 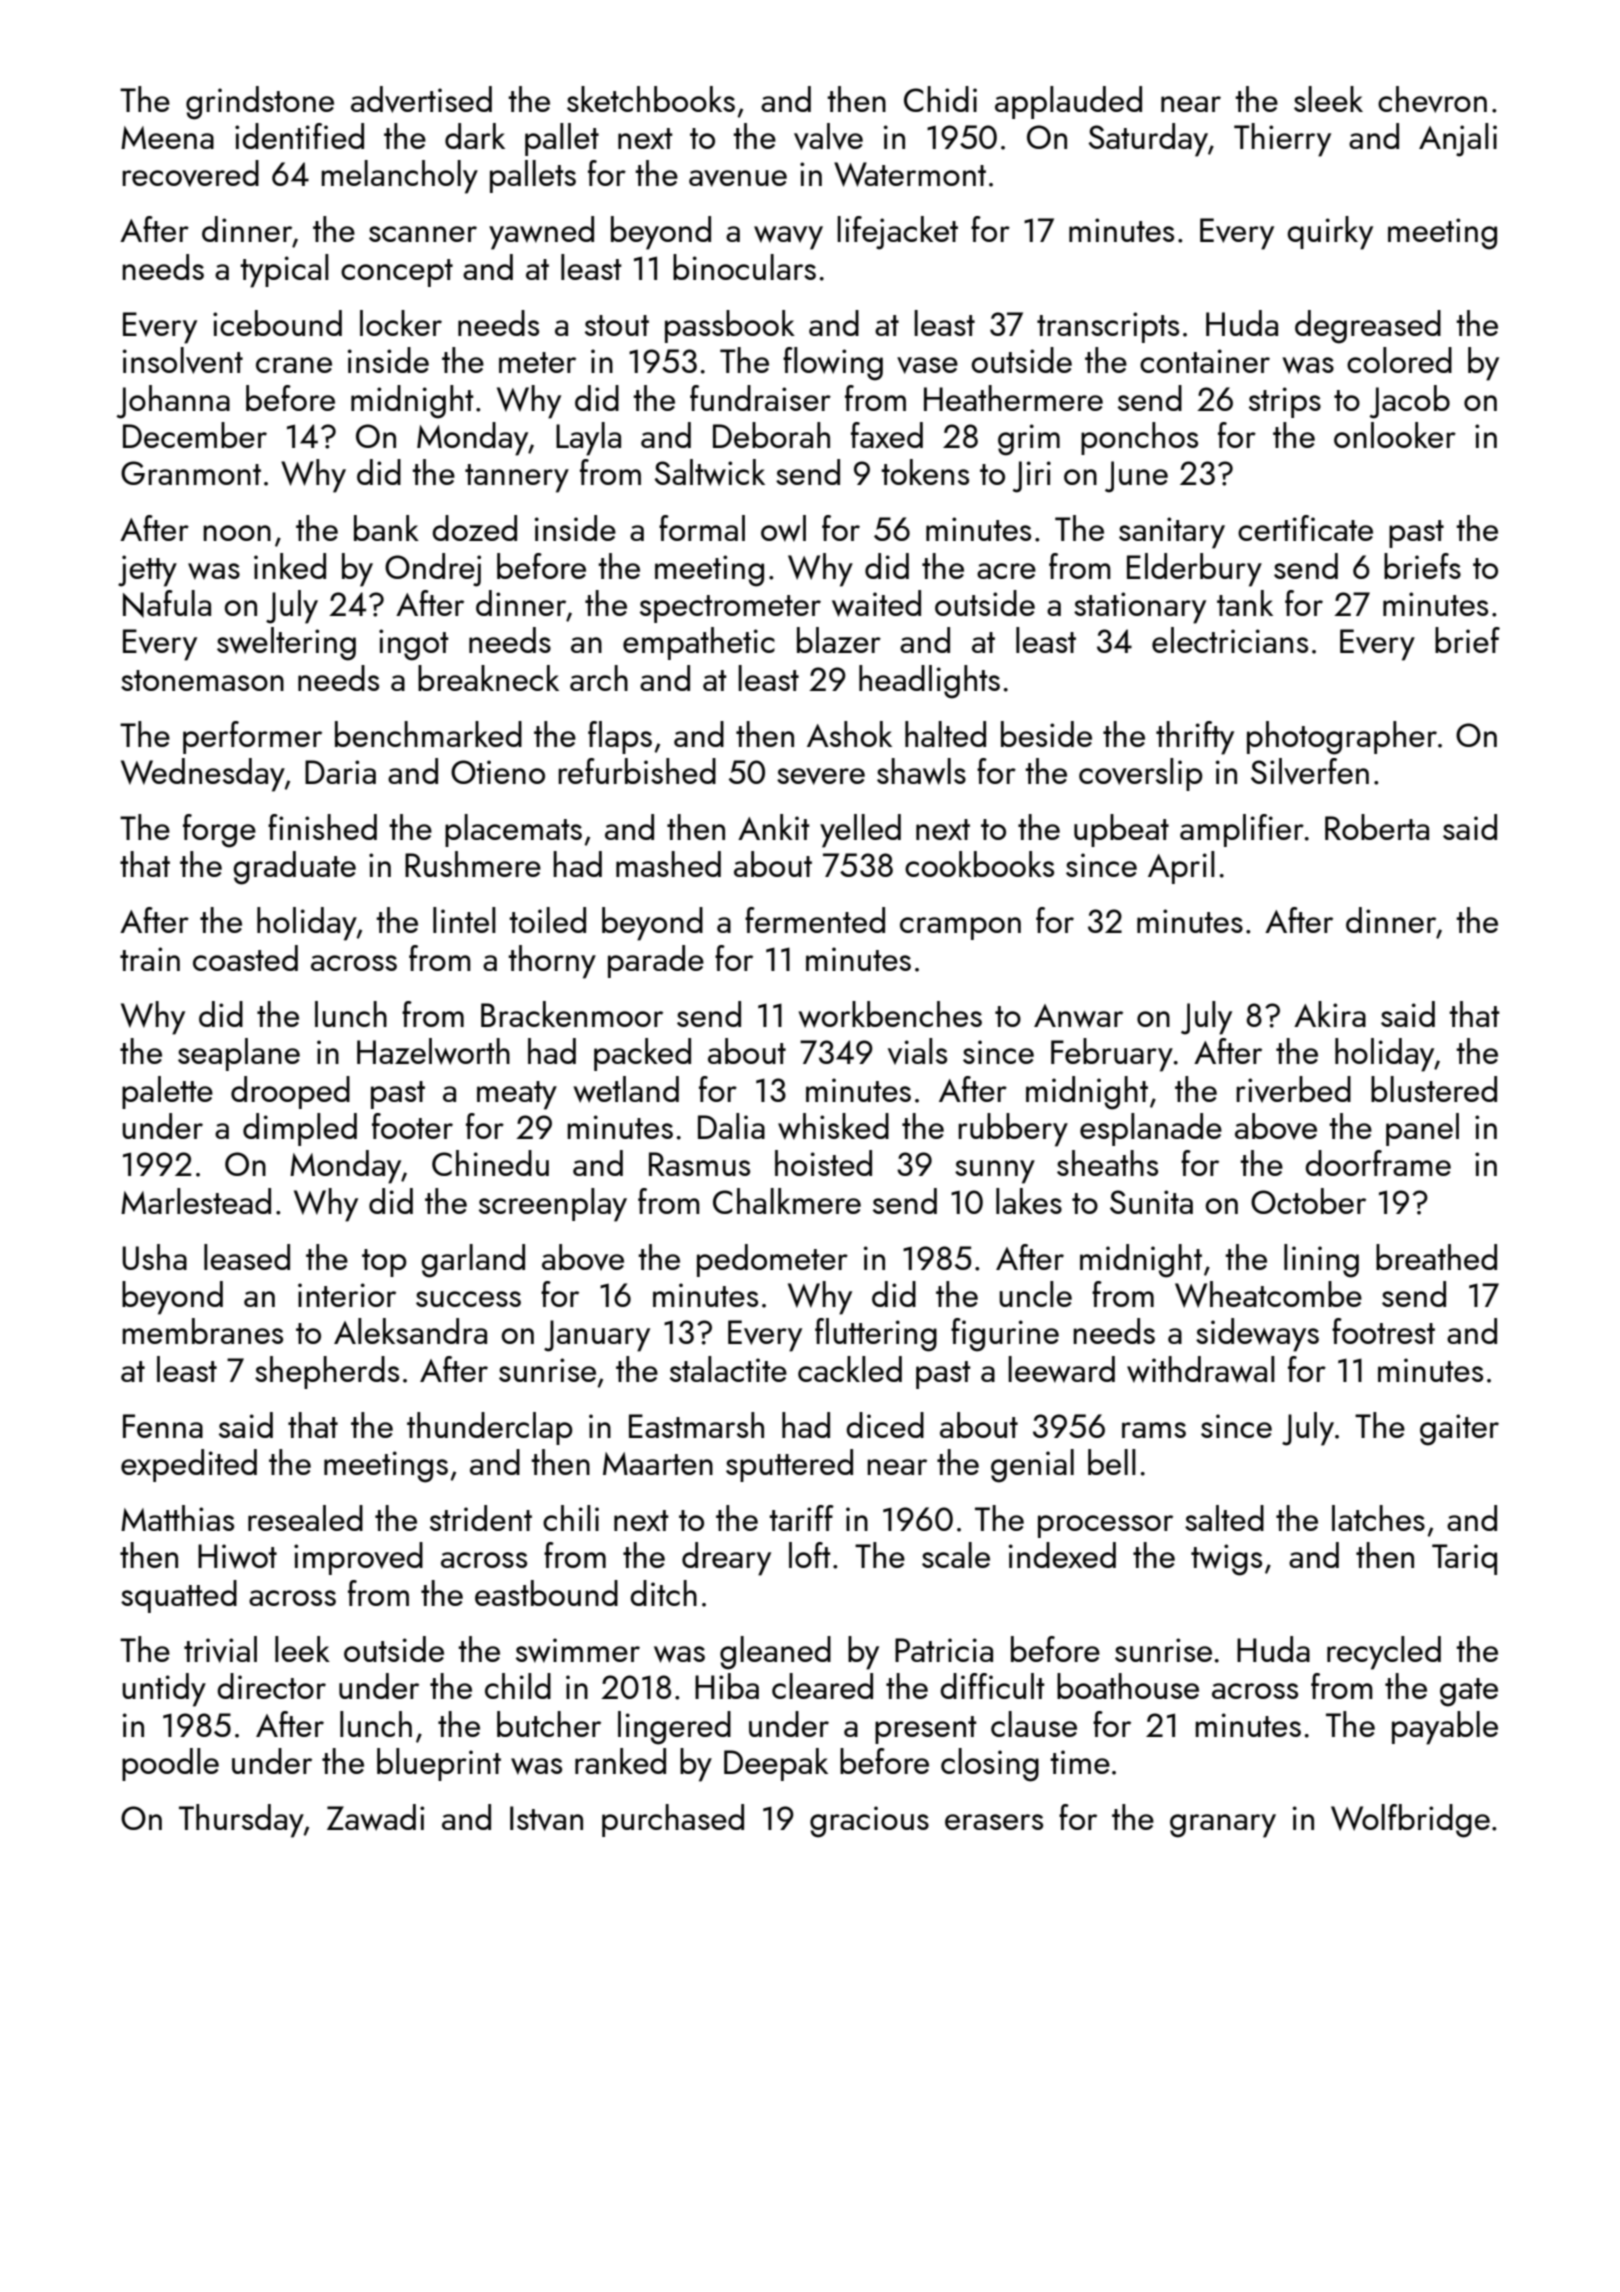 I want to click on leased, so click(x=247, y=1257).
